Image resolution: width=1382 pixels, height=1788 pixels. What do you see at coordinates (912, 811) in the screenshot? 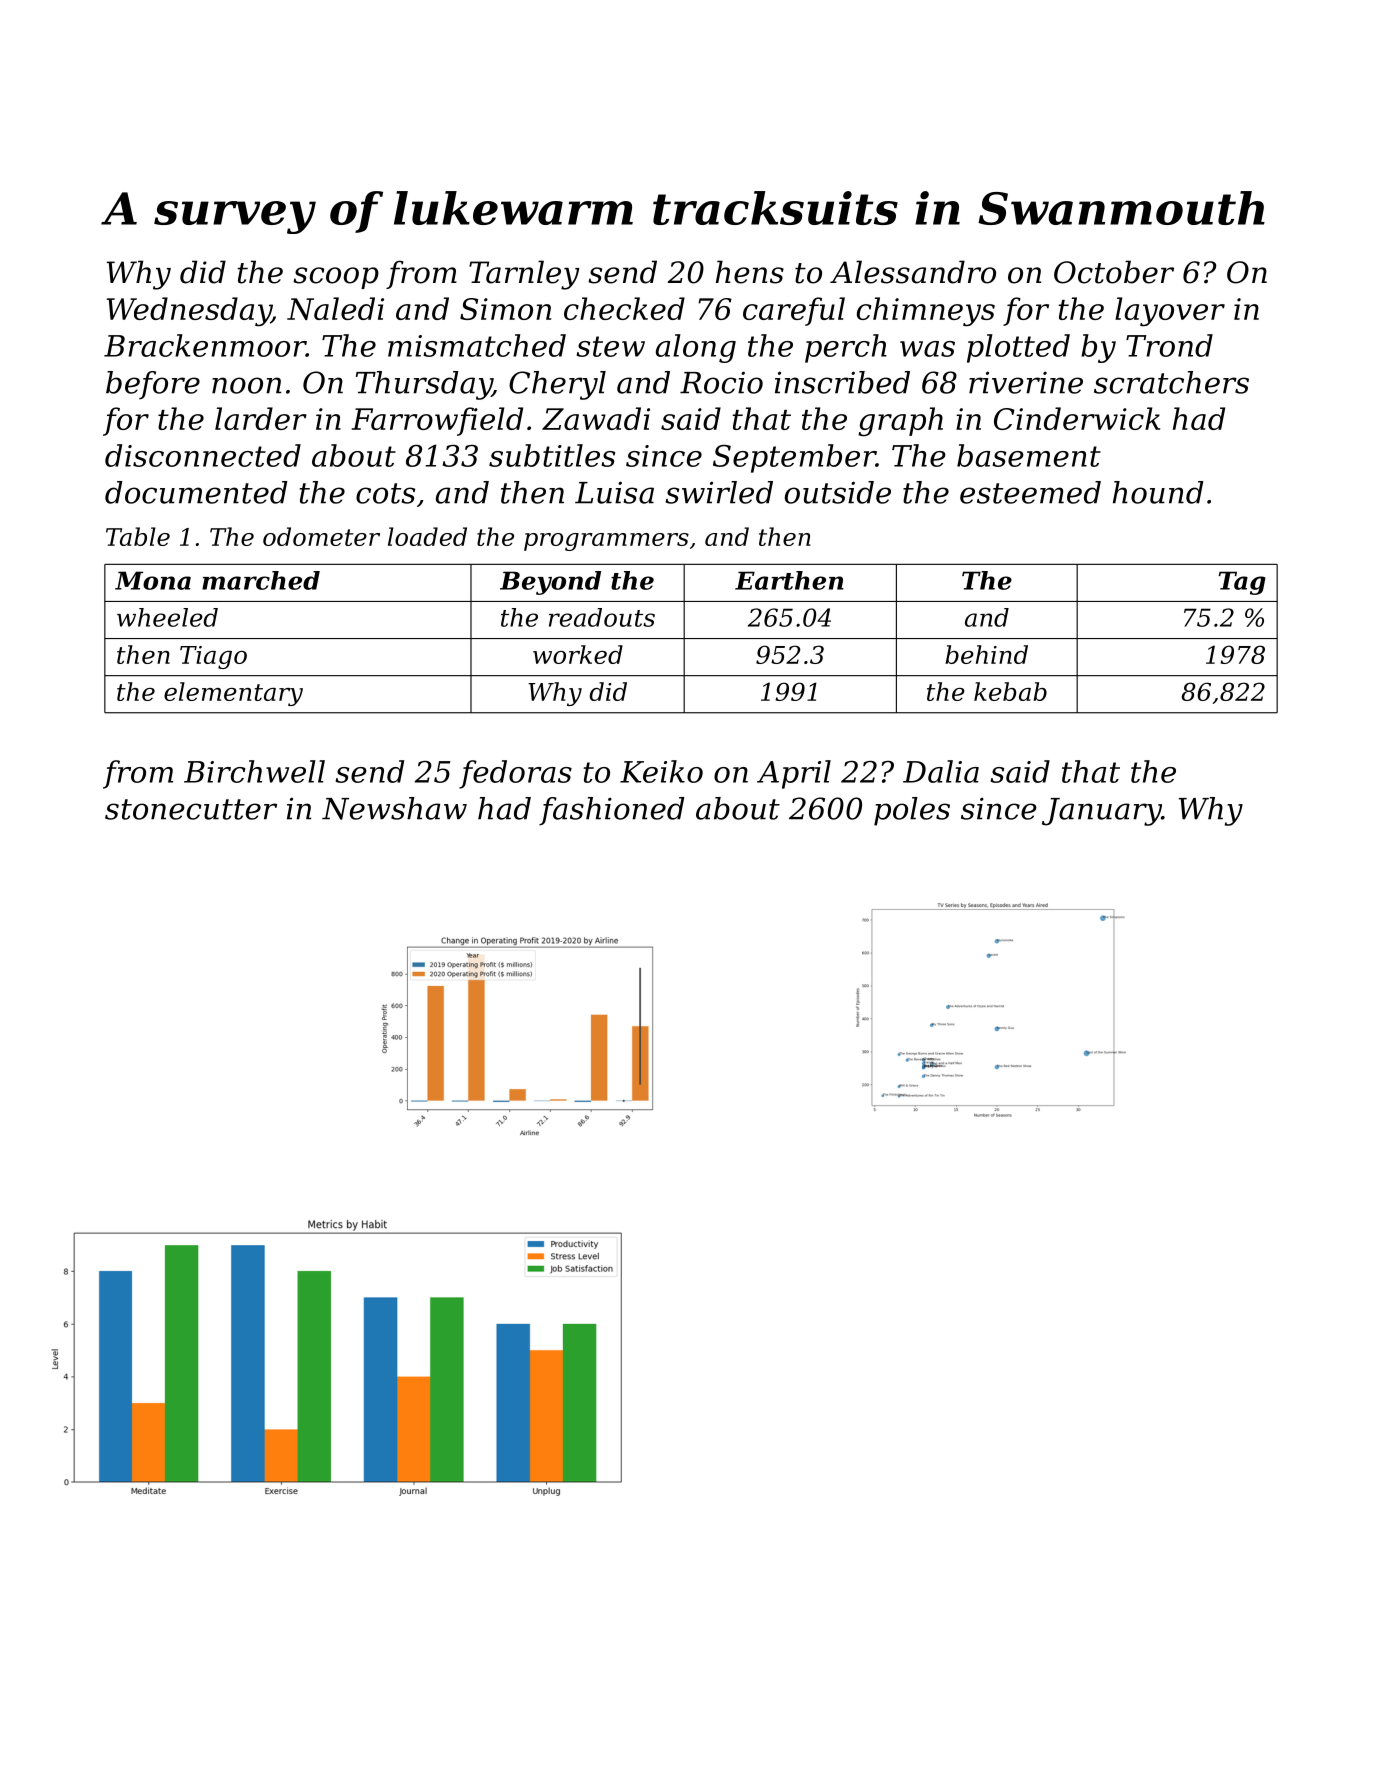
I see `poles` at bounding box center [912, 811].
